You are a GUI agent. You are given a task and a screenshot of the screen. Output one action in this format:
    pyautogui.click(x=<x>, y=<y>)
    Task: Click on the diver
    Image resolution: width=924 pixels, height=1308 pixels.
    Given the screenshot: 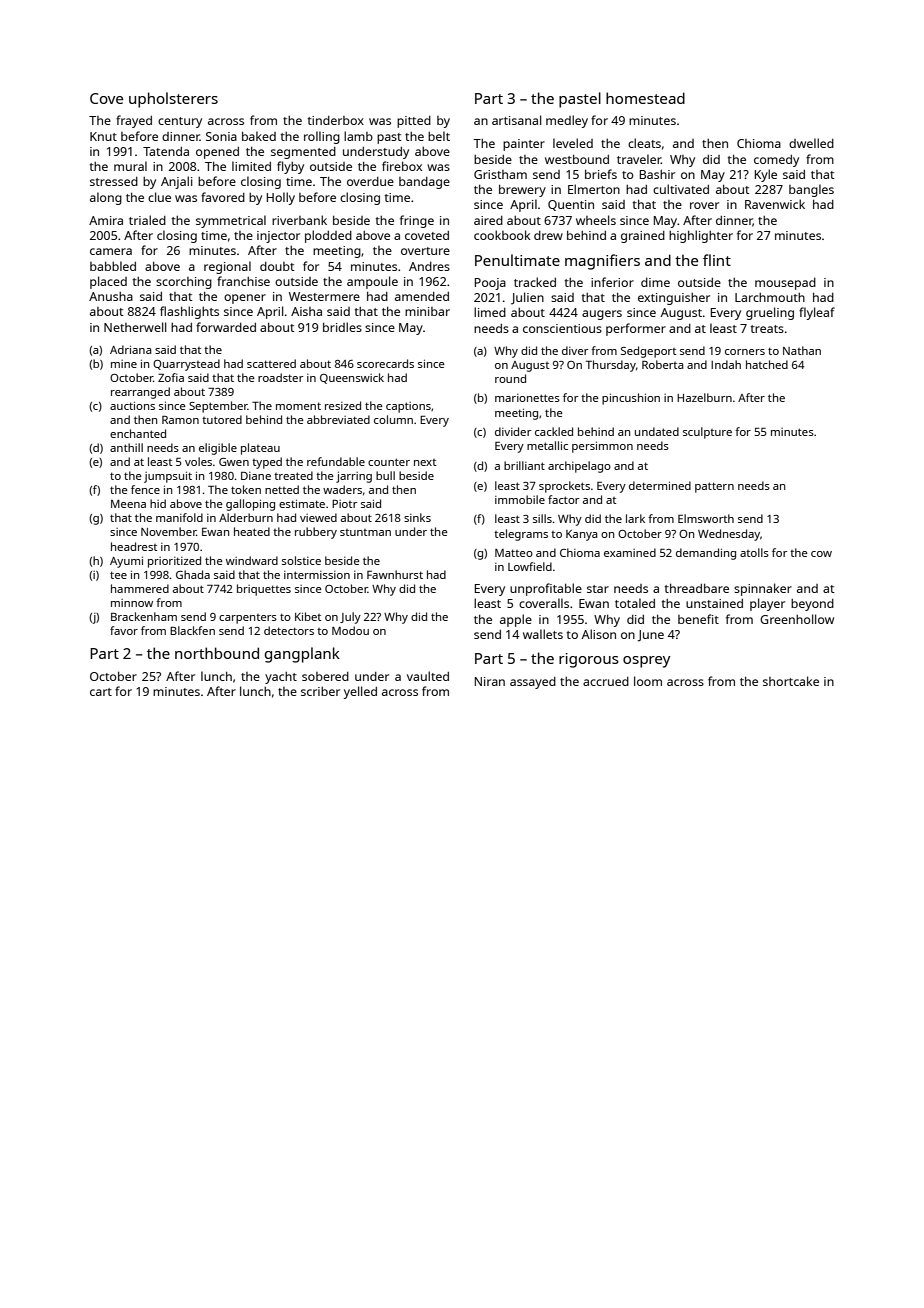 What is the action you would take?
    pyautogui.click(x=575, y=350)
